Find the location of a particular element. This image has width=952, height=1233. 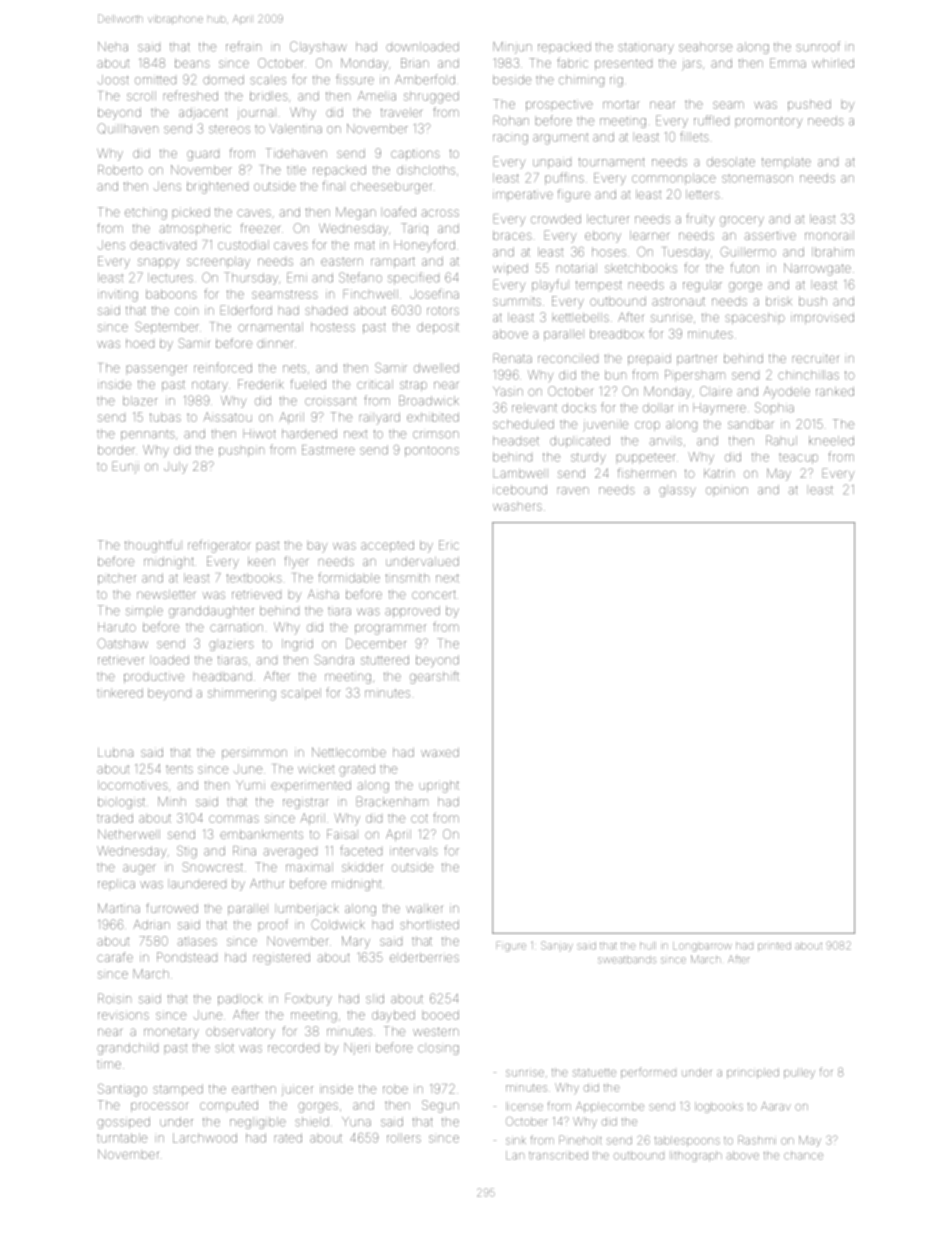

printed is located at coordinates (774, 946).
